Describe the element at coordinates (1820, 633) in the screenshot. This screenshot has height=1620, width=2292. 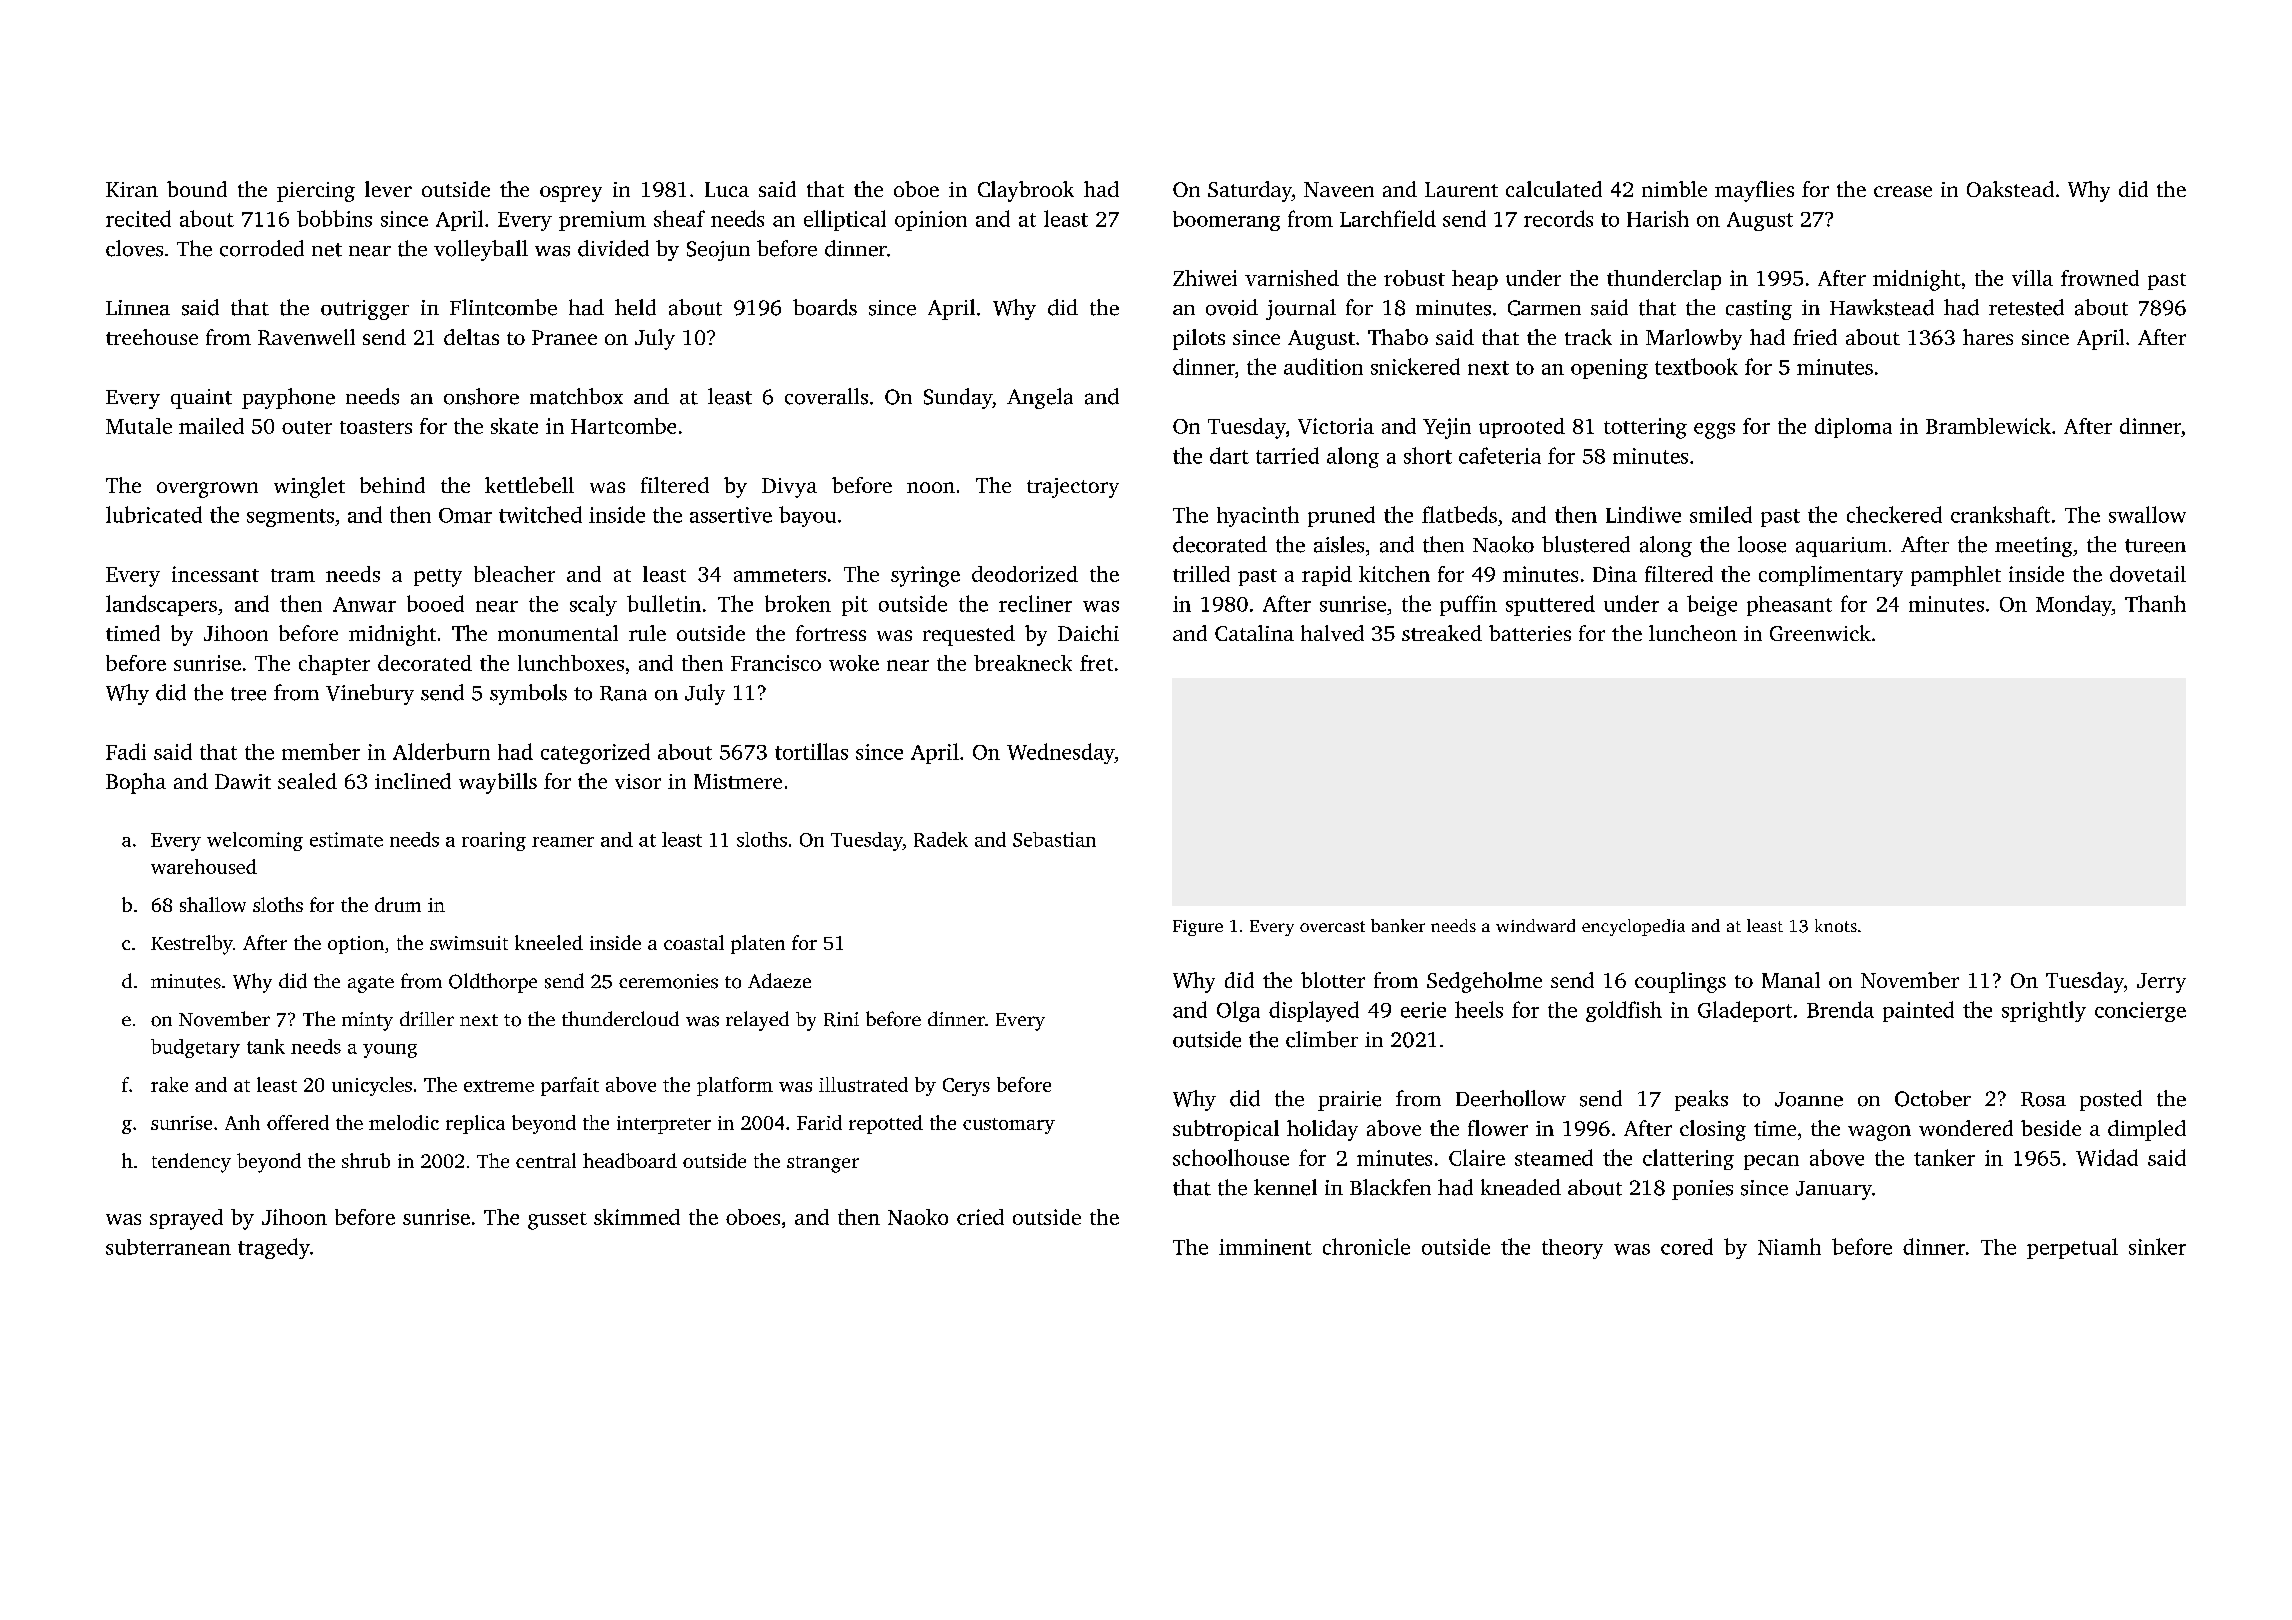
I see `Greenwick` at that location.
